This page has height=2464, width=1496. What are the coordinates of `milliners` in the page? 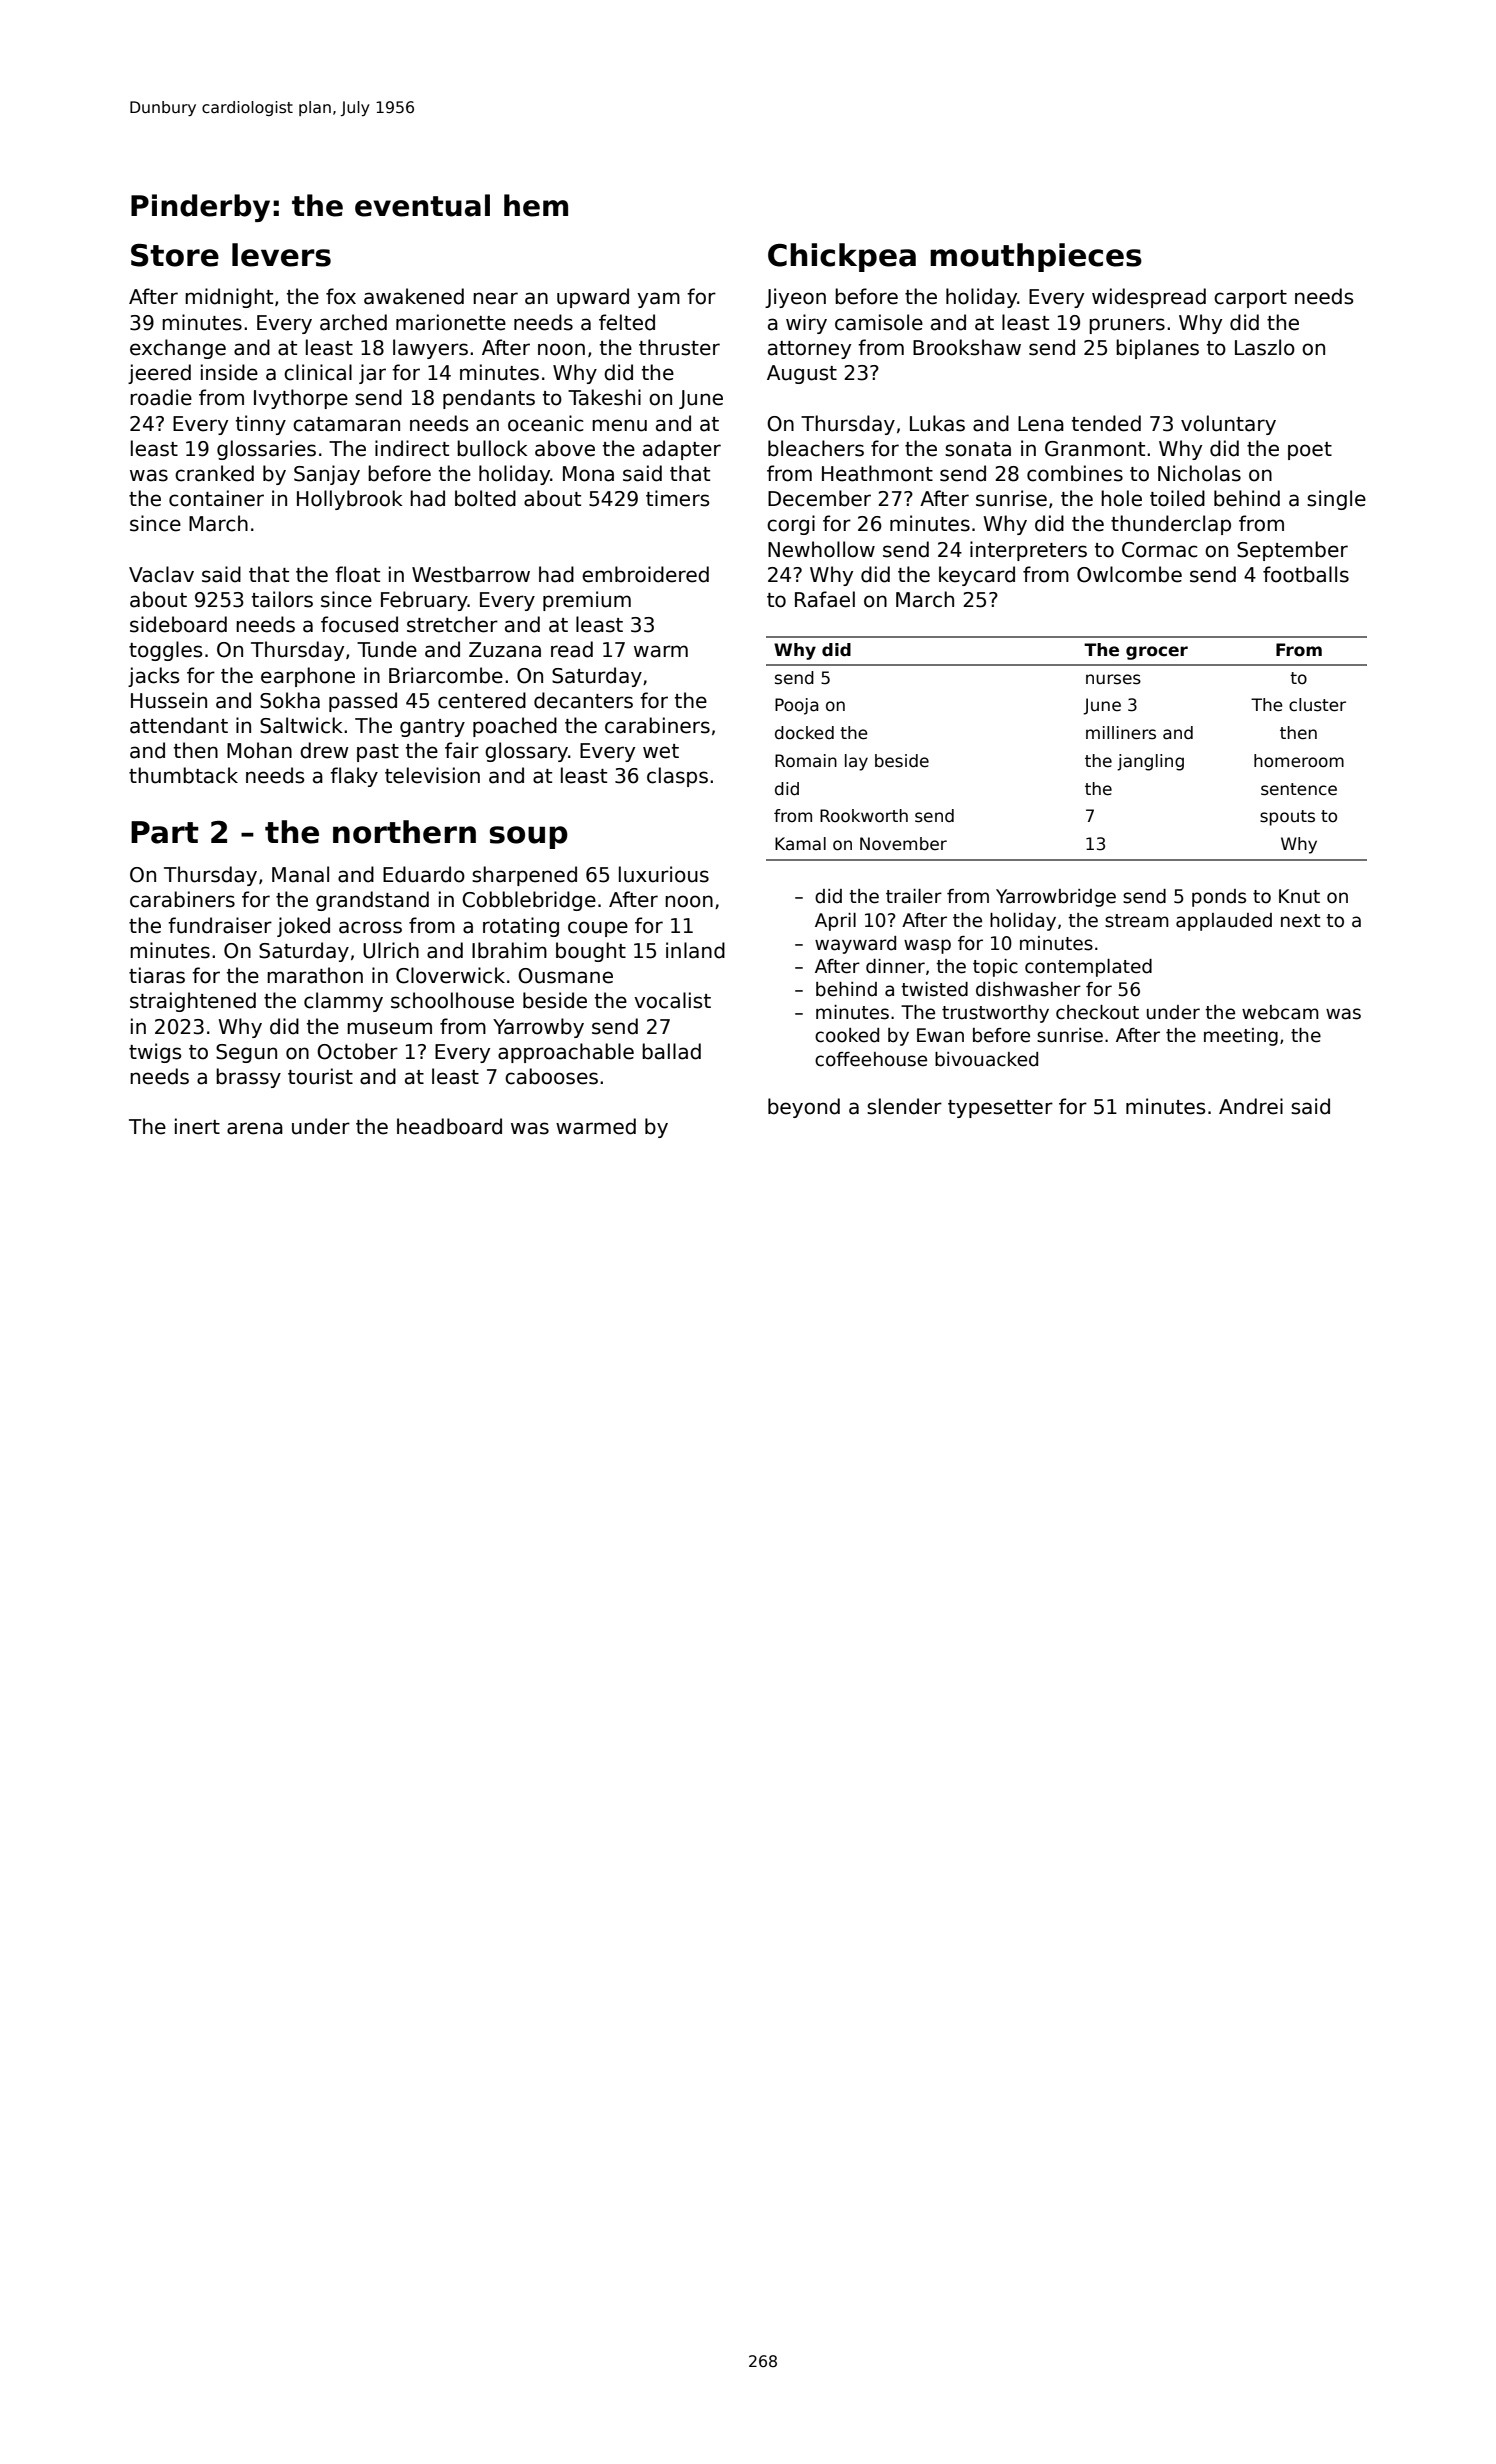 It's located at (1121, 733).
